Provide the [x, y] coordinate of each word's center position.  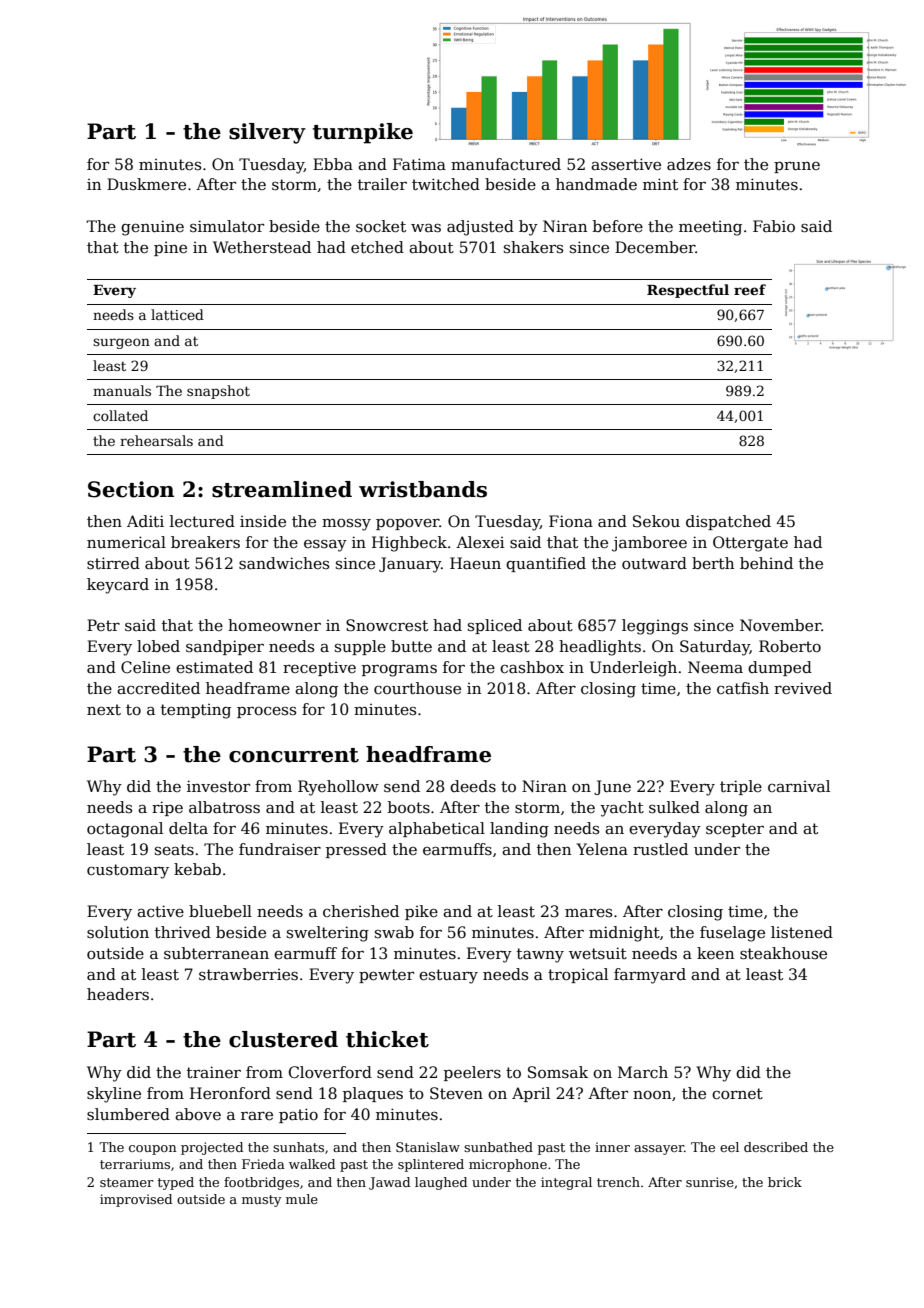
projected [212, 1148]
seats [174, 849]
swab [394, 932]
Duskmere [146, 184]
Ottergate [750, 544]
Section [131, 489]
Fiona [571, 521]
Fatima [419, 164]
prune [797, 167]
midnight [624, 934]
